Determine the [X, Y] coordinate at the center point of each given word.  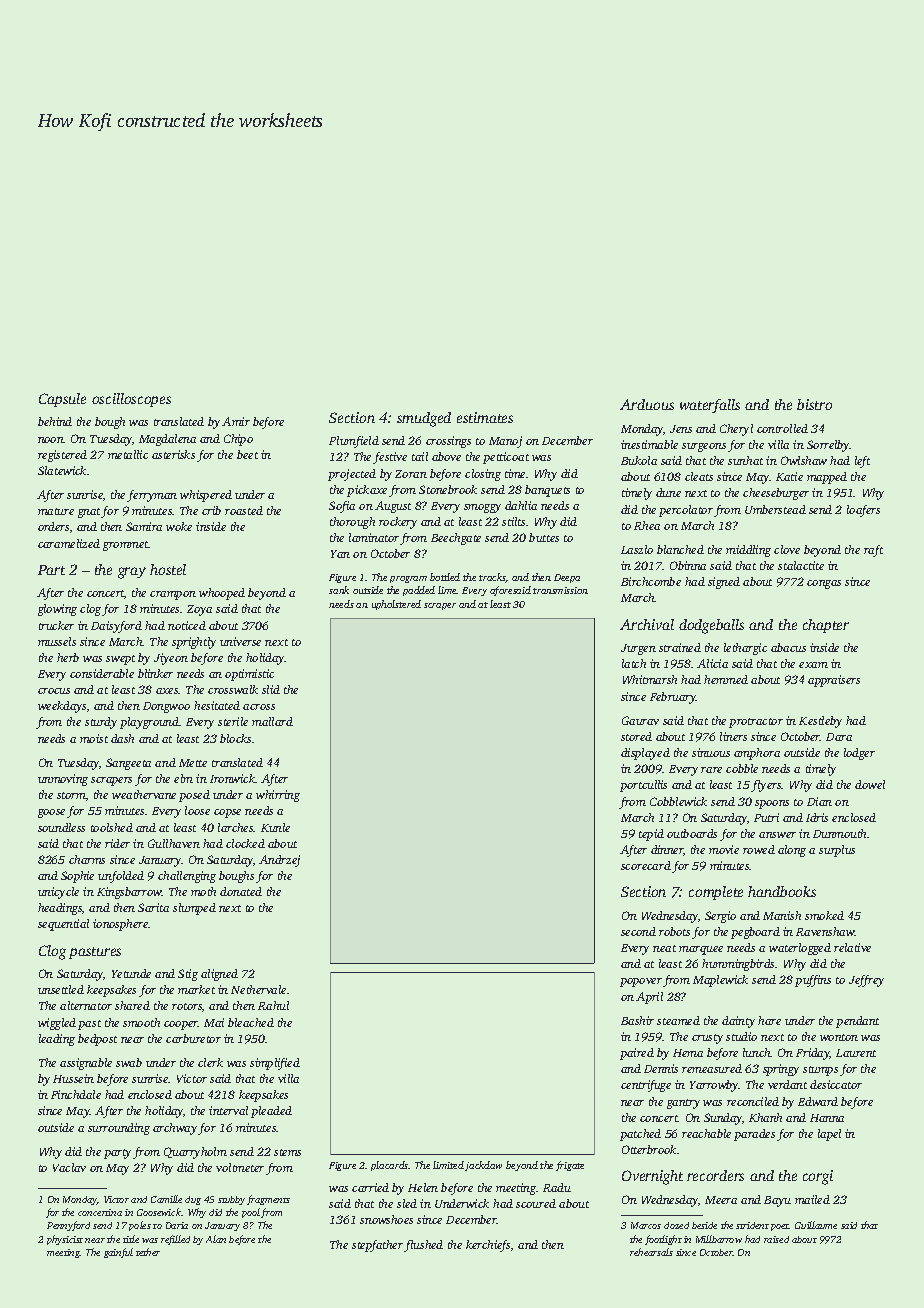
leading [57, 1040]
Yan [340, 554]
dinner [667, 849]
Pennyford [68, 1226]
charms [87, 859]
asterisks [173, 454]
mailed [812, 1199]
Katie [789, 476]
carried [370, 1187]
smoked [824, 915]
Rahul [273, 1005]
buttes [544, 537]
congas [824, 584]
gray [132, 573]
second [638, 931]
